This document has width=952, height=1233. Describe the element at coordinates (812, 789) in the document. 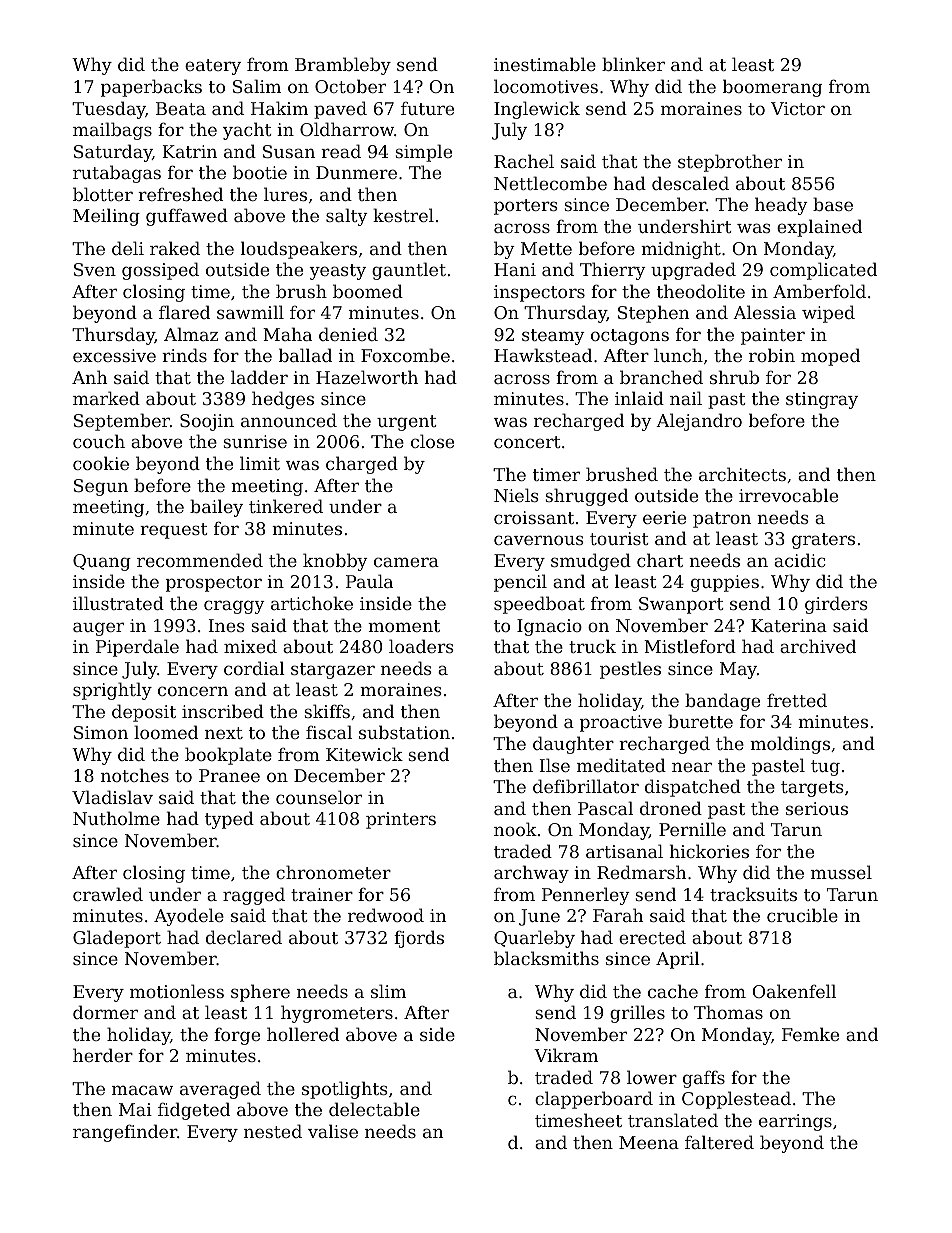

I see `targets` at that location.
